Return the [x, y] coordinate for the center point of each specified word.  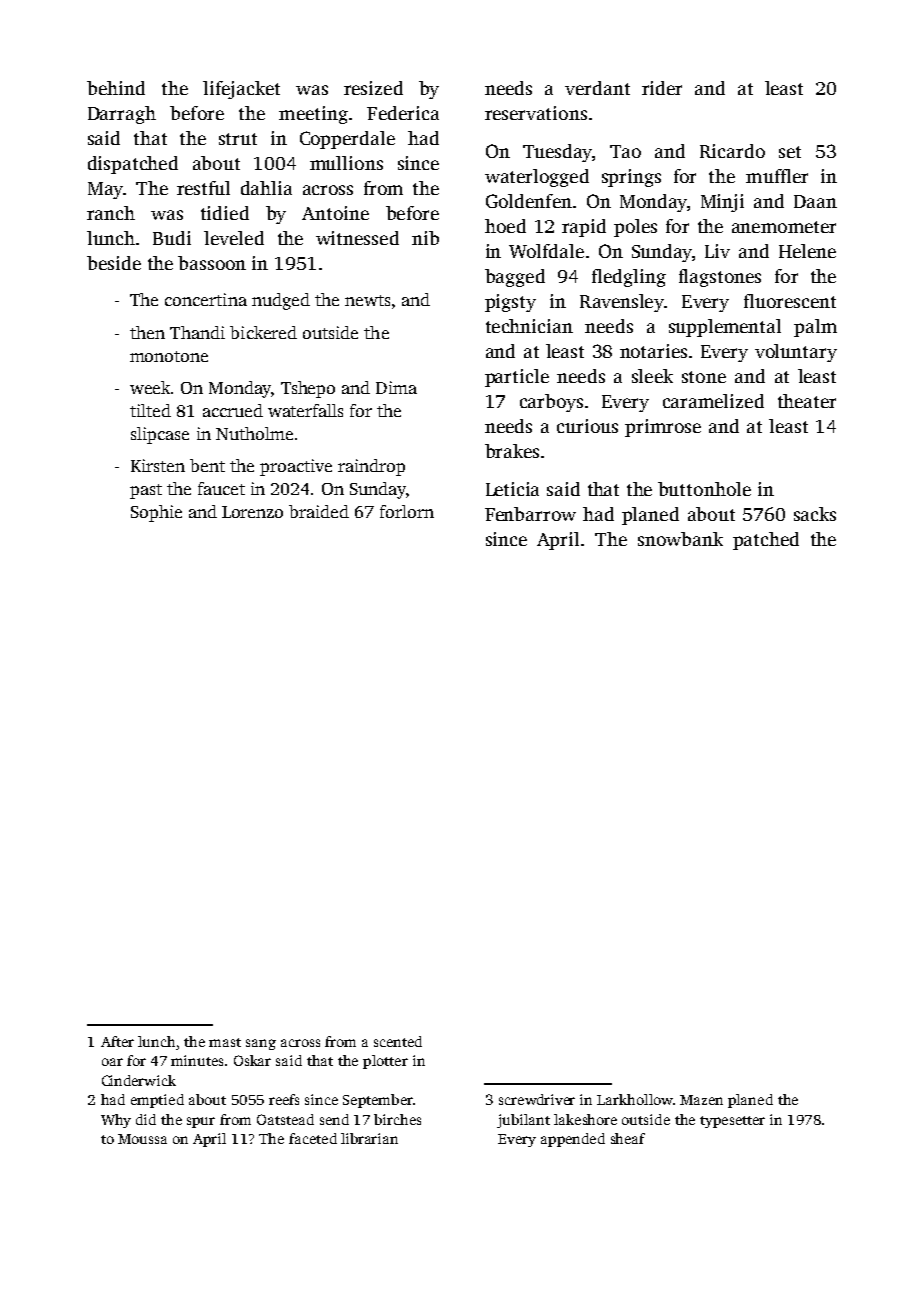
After [117, 1041]
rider [662, 88]
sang [261, 1044]
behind [116, 88]
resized [373, 88]
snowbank [680, 539]
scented [398, 1041]
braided [319, 511]
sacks [815, 514]
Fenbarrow [530, 514]
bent [207, 465]
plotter [385, 1062]
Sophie [156, 513]
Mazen [701, 1100]
